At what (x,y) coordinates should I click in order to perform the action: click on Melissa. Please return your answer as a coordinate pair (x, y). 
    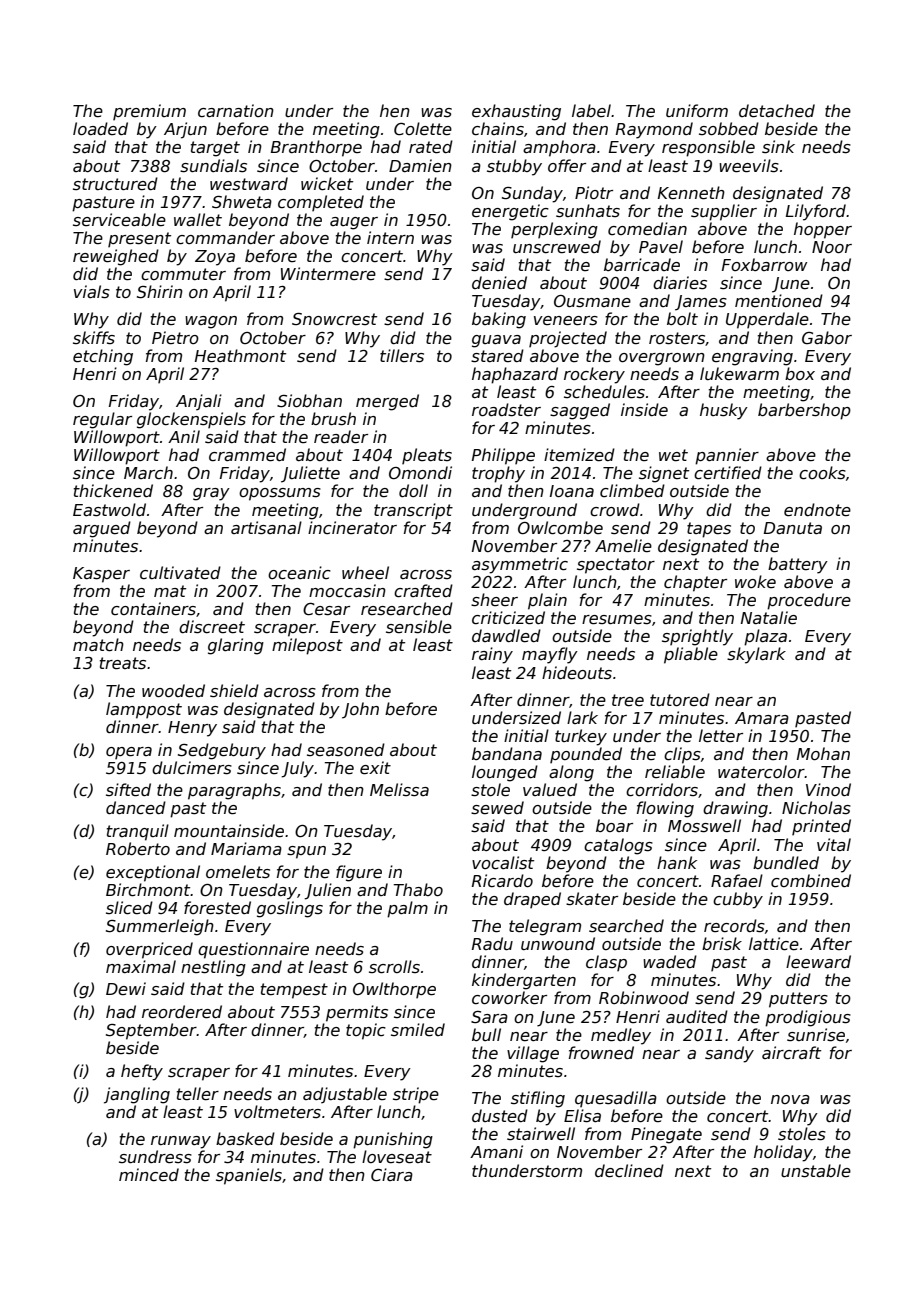
    Looking at the image, I should click on (399, 790).
